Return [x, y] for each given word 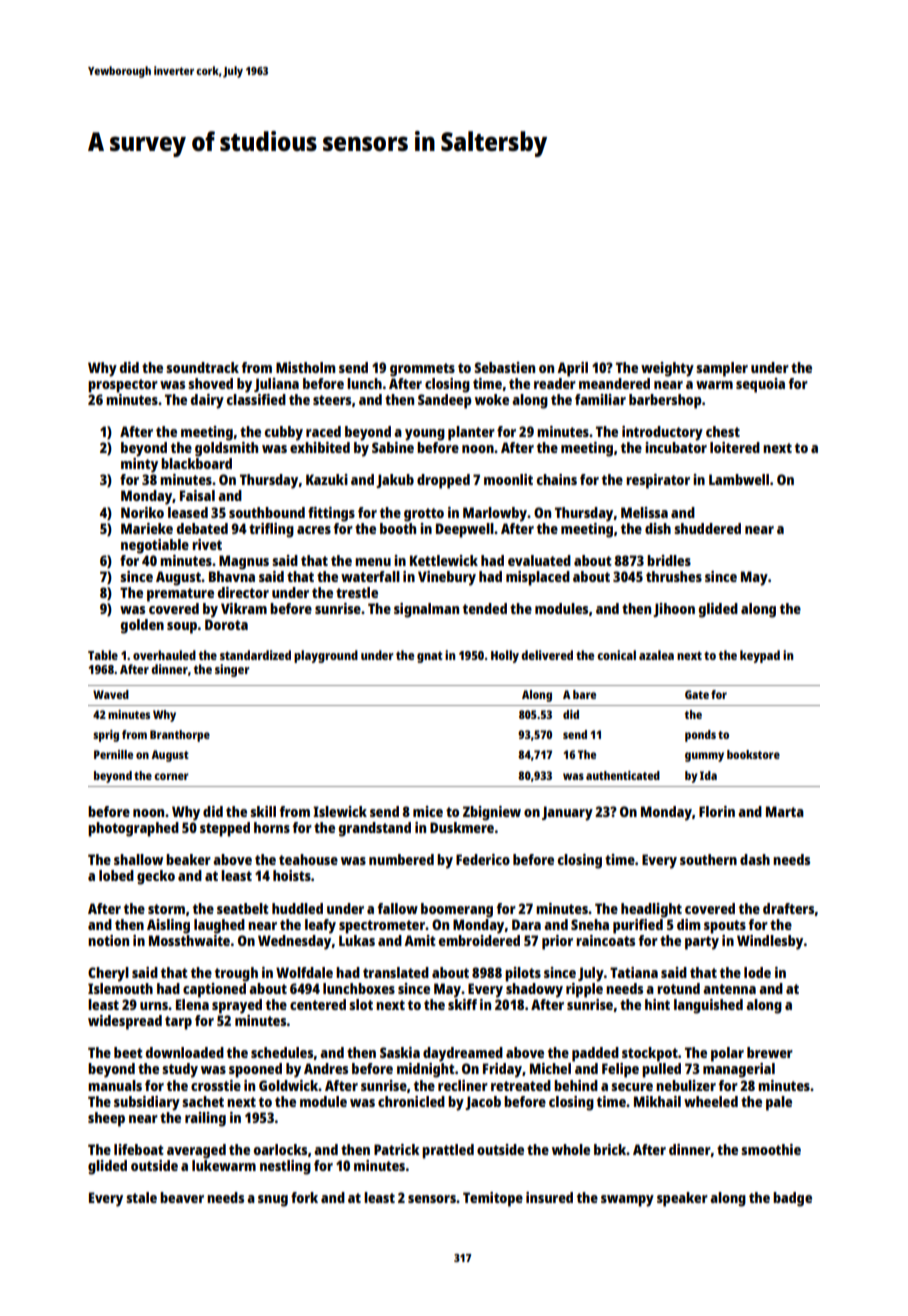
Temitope [493, 1199]
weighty [667, 369]
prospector [123, 386]
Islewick [340, 811]
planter [471, 433]
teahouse [308, 859]
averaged [196, 1151]
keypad [760, 656]
